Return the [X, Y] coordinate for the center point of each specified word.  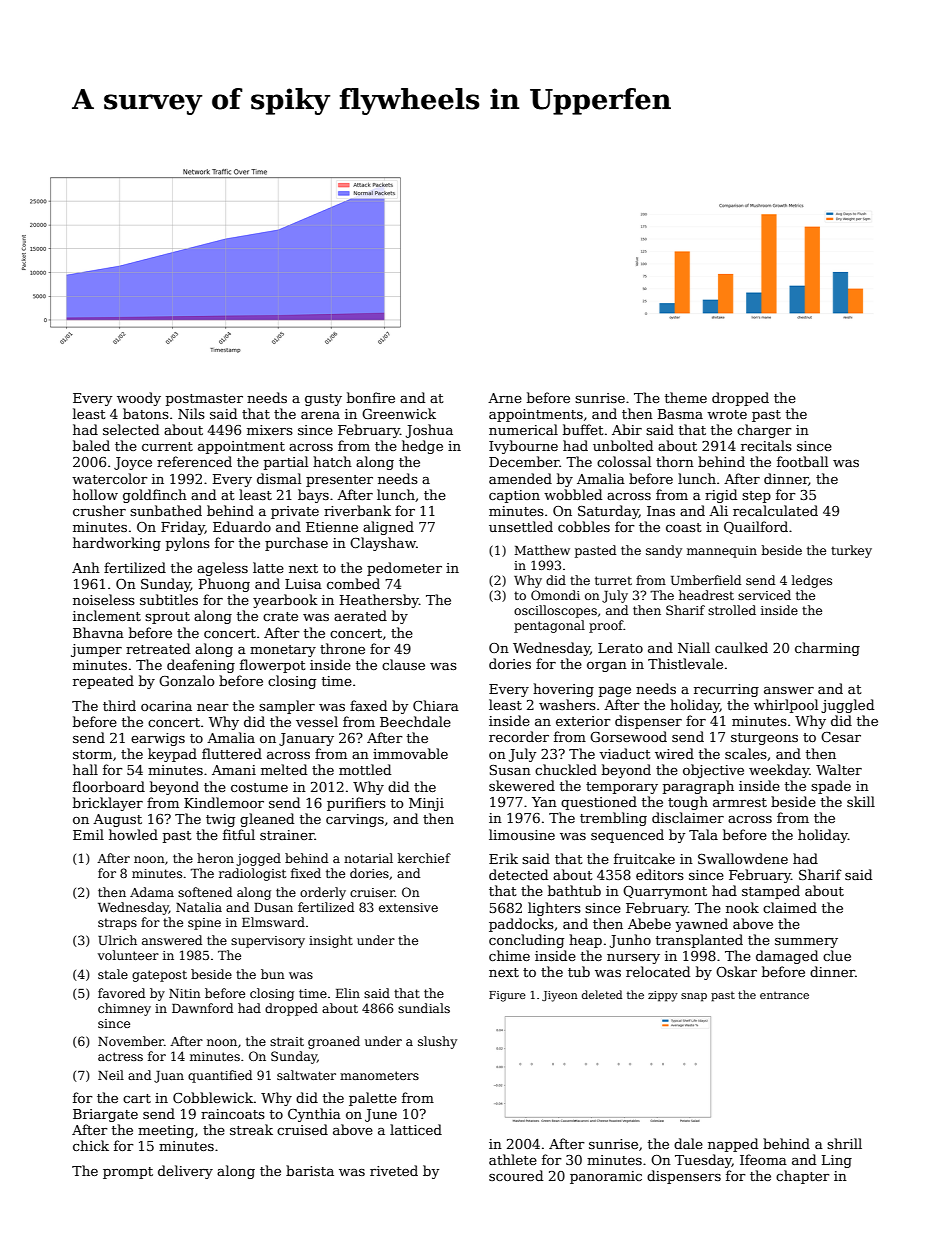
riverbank [357, 510]
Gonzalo [187, 680]
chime [509, 955]
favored [121, 993]
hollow [95, 494]
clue [837, 955]
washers [567, 704]
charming [827, 649]
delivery [185, 1172]
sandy [664, 551]
